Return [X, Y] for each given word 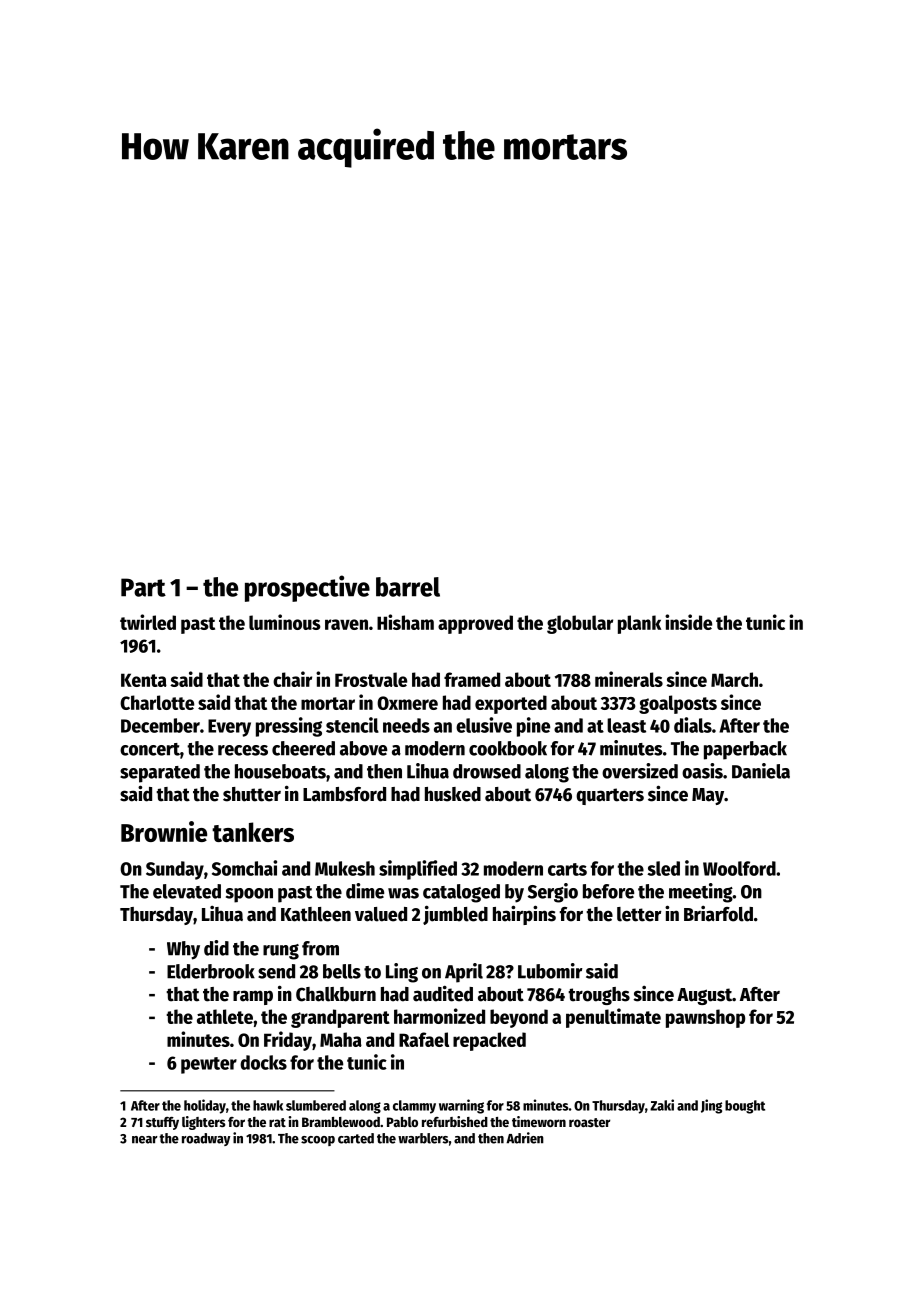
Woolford [739, 868]
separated [160, 773]
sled [663, 868]
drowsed [487, 771]
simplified [418, 870]
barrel [408, 587]
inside [688, 622]
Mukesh [345, 868]
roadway [206, 1139]
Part [143, 587]
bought [745, 1107]
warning [461, 1106]
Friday [288, 1041]
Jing [711, 1106]
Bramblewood [341, 1122]
